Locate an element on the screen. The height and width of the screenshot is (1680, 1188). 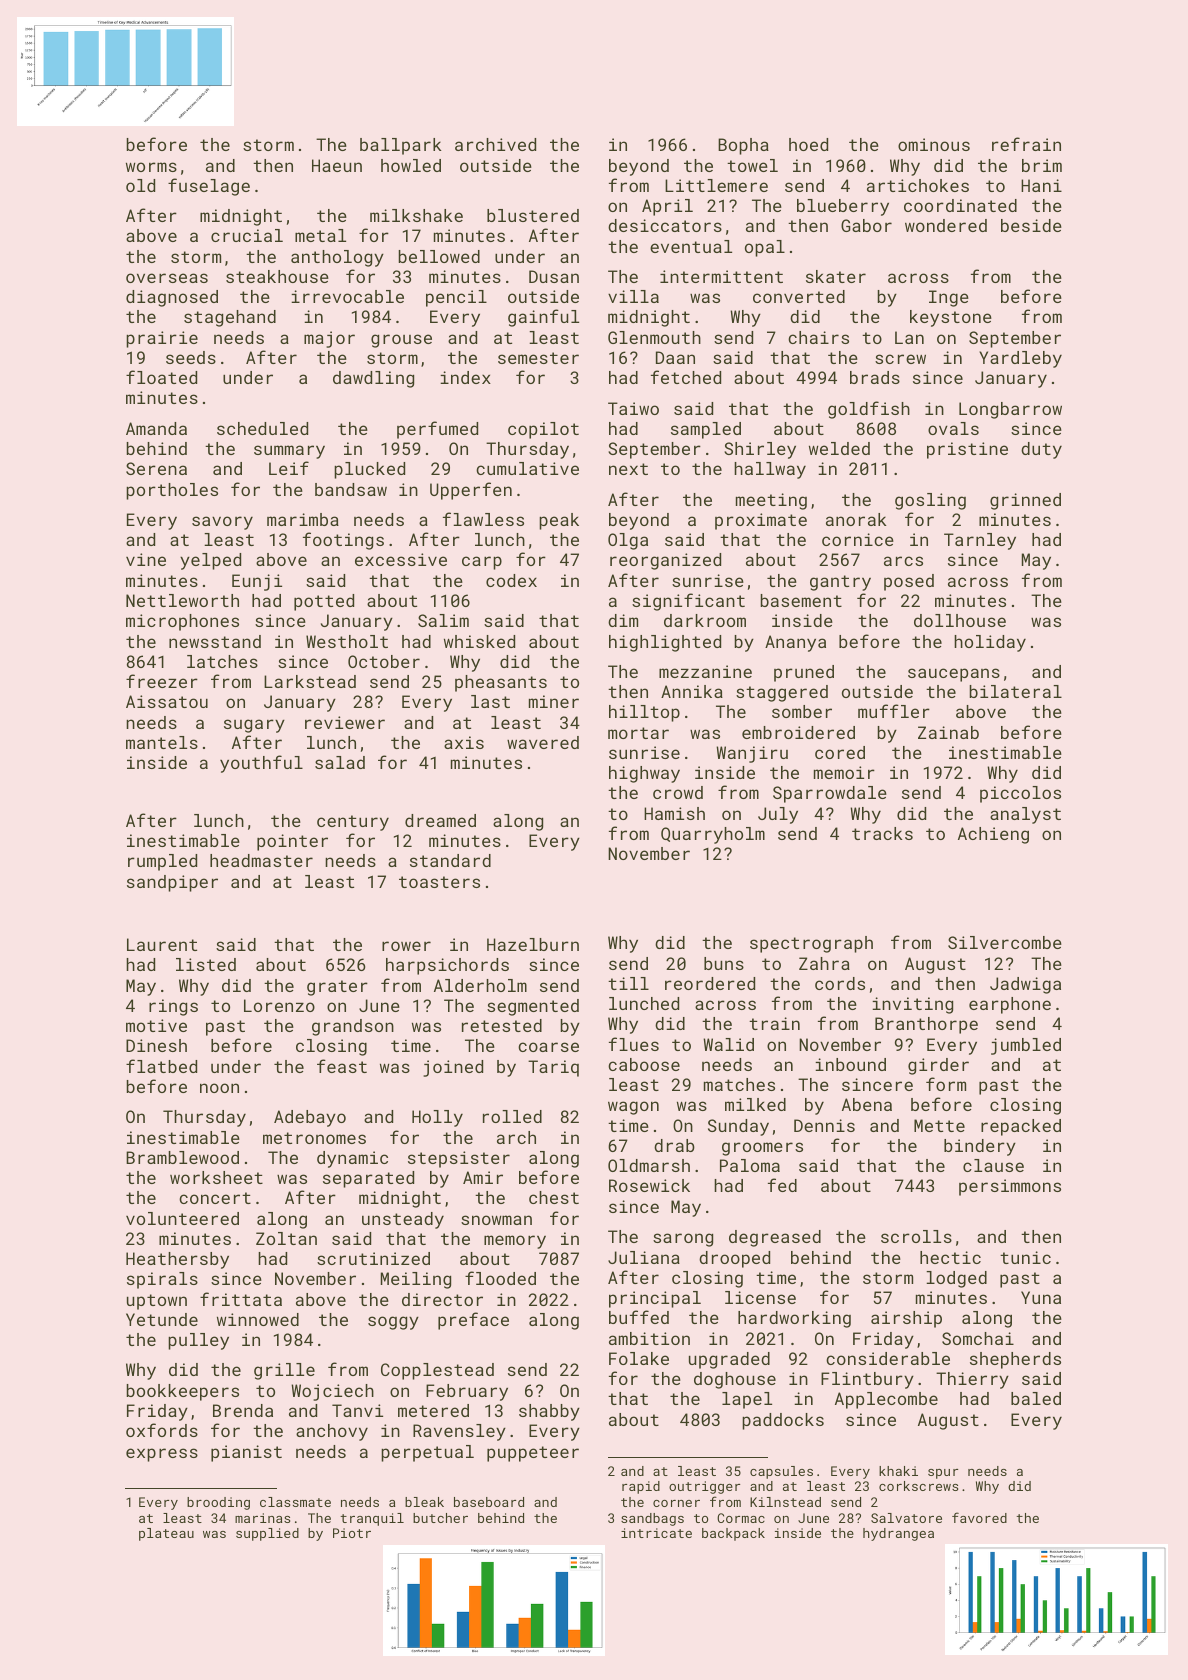
piccolos is located at coordinates (1020, 794).
